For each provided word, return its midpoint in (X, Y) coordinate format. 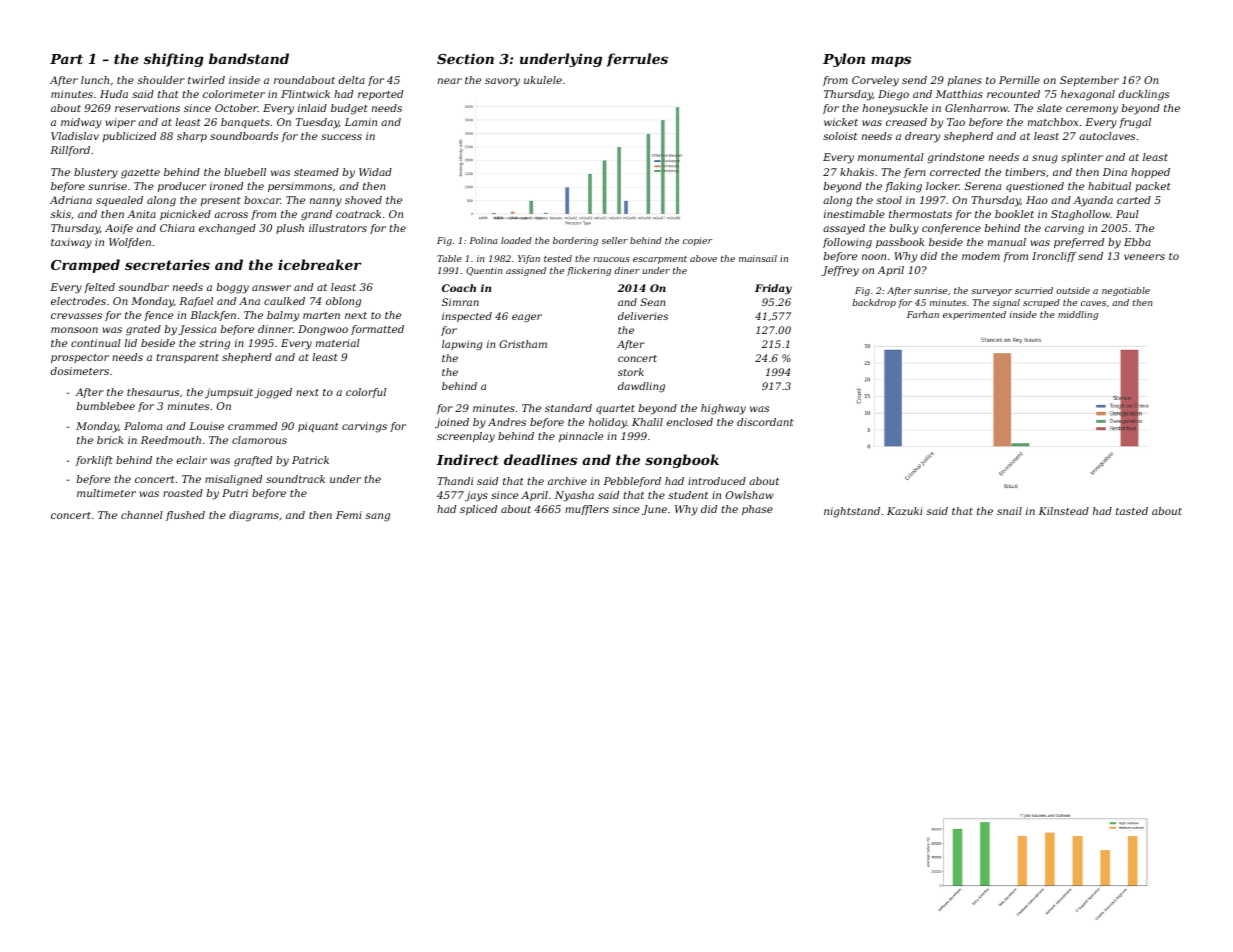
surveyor (991, 292)
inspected (467, 317)
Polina (483, 240)
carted (1134, 200)
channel (142, 515)
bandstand (249, 58)
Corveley (875, 81)
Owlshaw (750, 495)
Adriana (71, 200)
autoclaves (1107, 136)
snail (1009, 511)
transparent (188, 358)
